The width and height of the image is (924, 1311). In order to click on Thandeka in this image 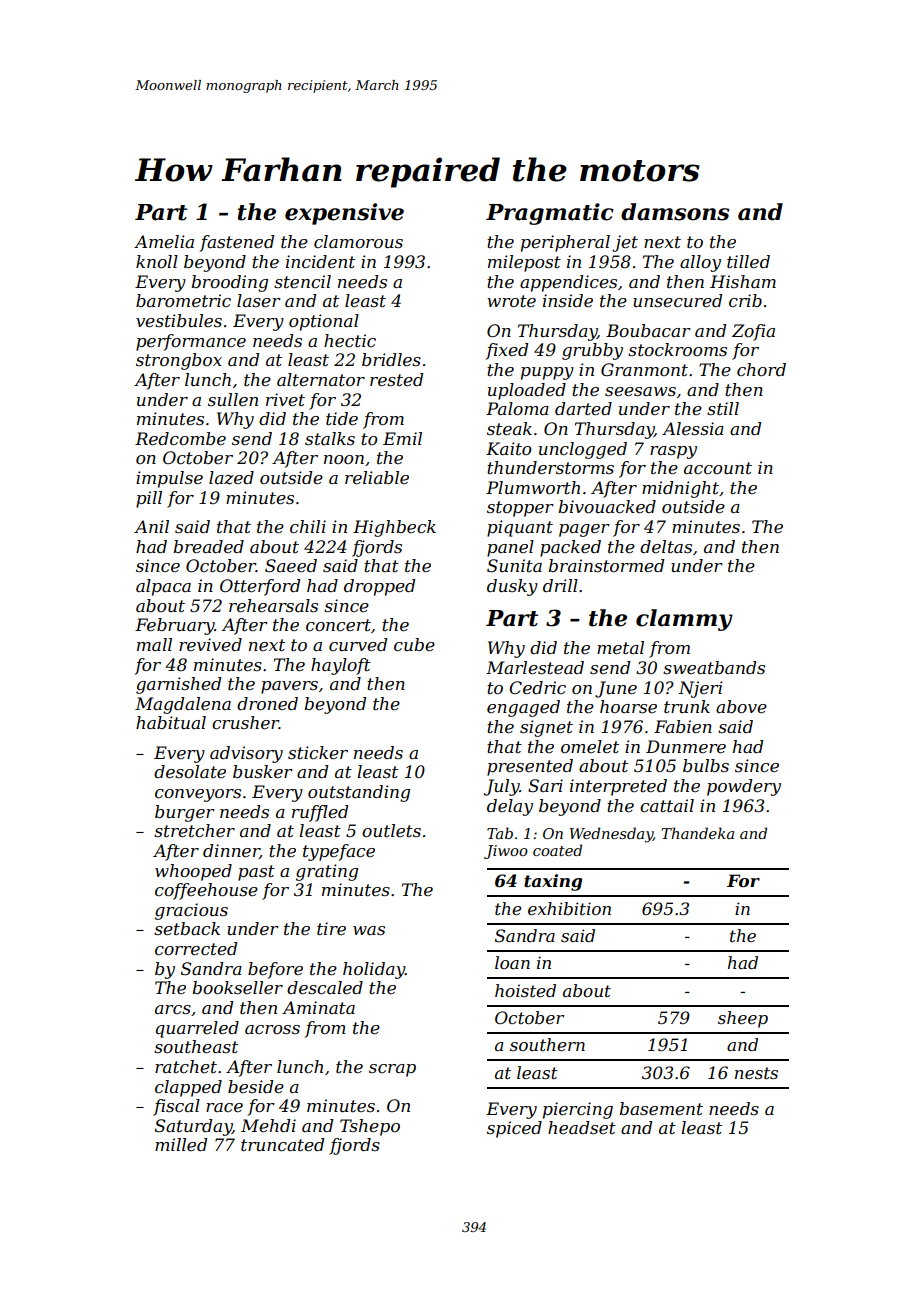, I will do `click(698, 833)`.
